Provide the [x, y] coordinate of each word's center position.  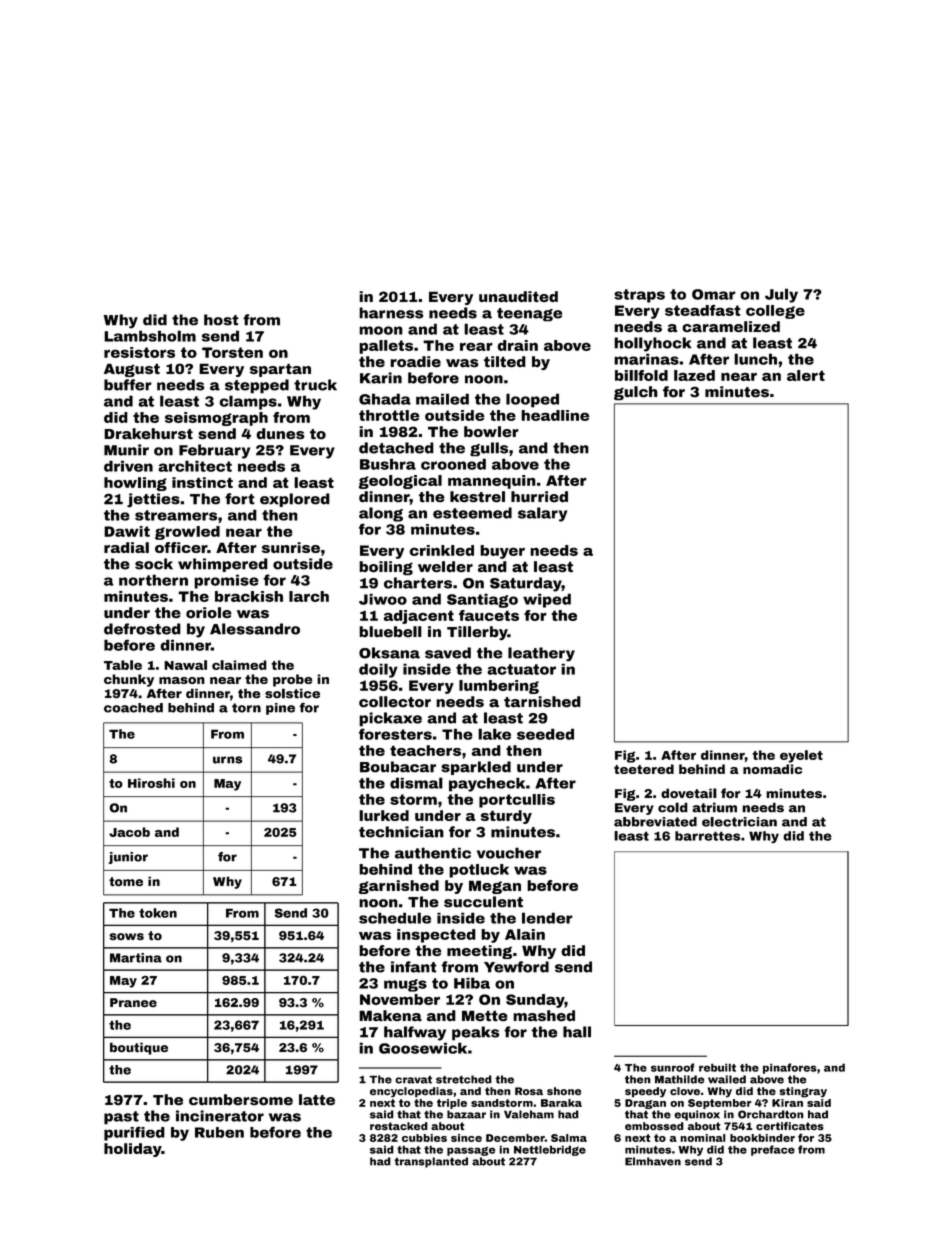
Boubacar [398, 767]
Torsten [232, 352]
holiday [132, 1150]
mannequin [492, 482]
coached [133, 708]
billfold [641, 375]
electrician [739, 822]
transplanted [431, 1162]
